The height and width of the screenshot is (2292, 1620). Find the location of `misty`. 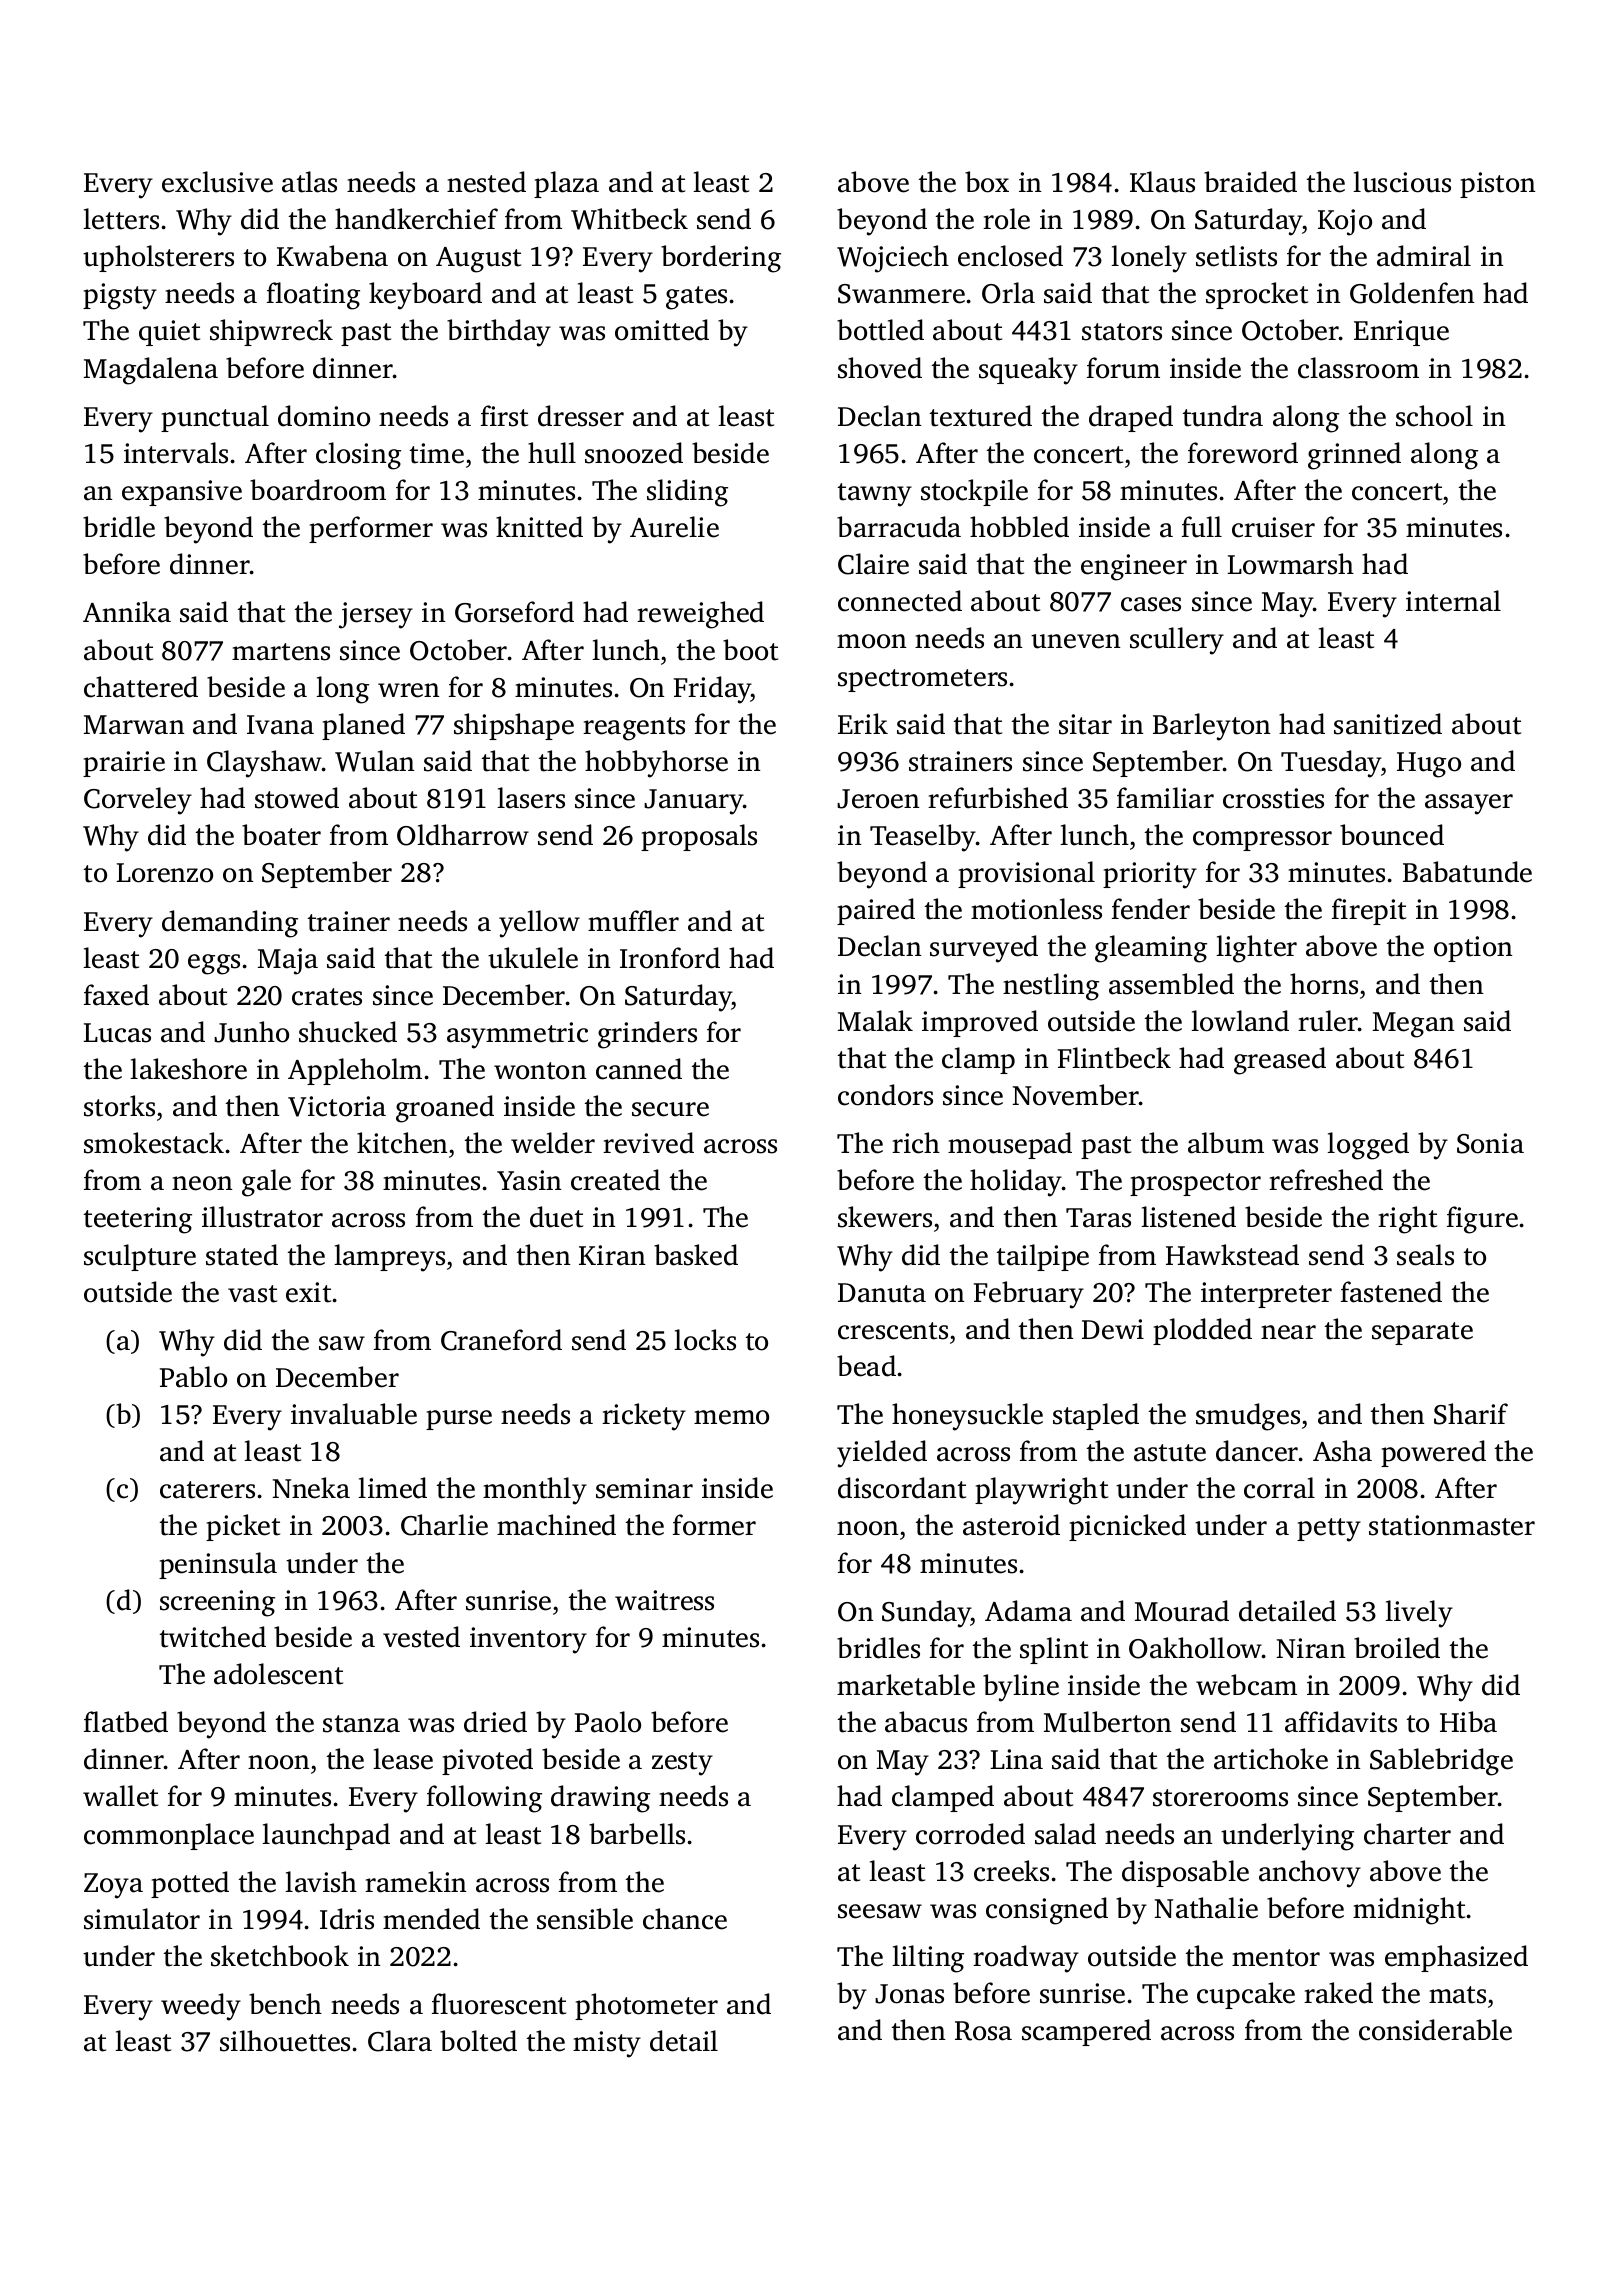

misty is located at coordinates (607, 2044).
